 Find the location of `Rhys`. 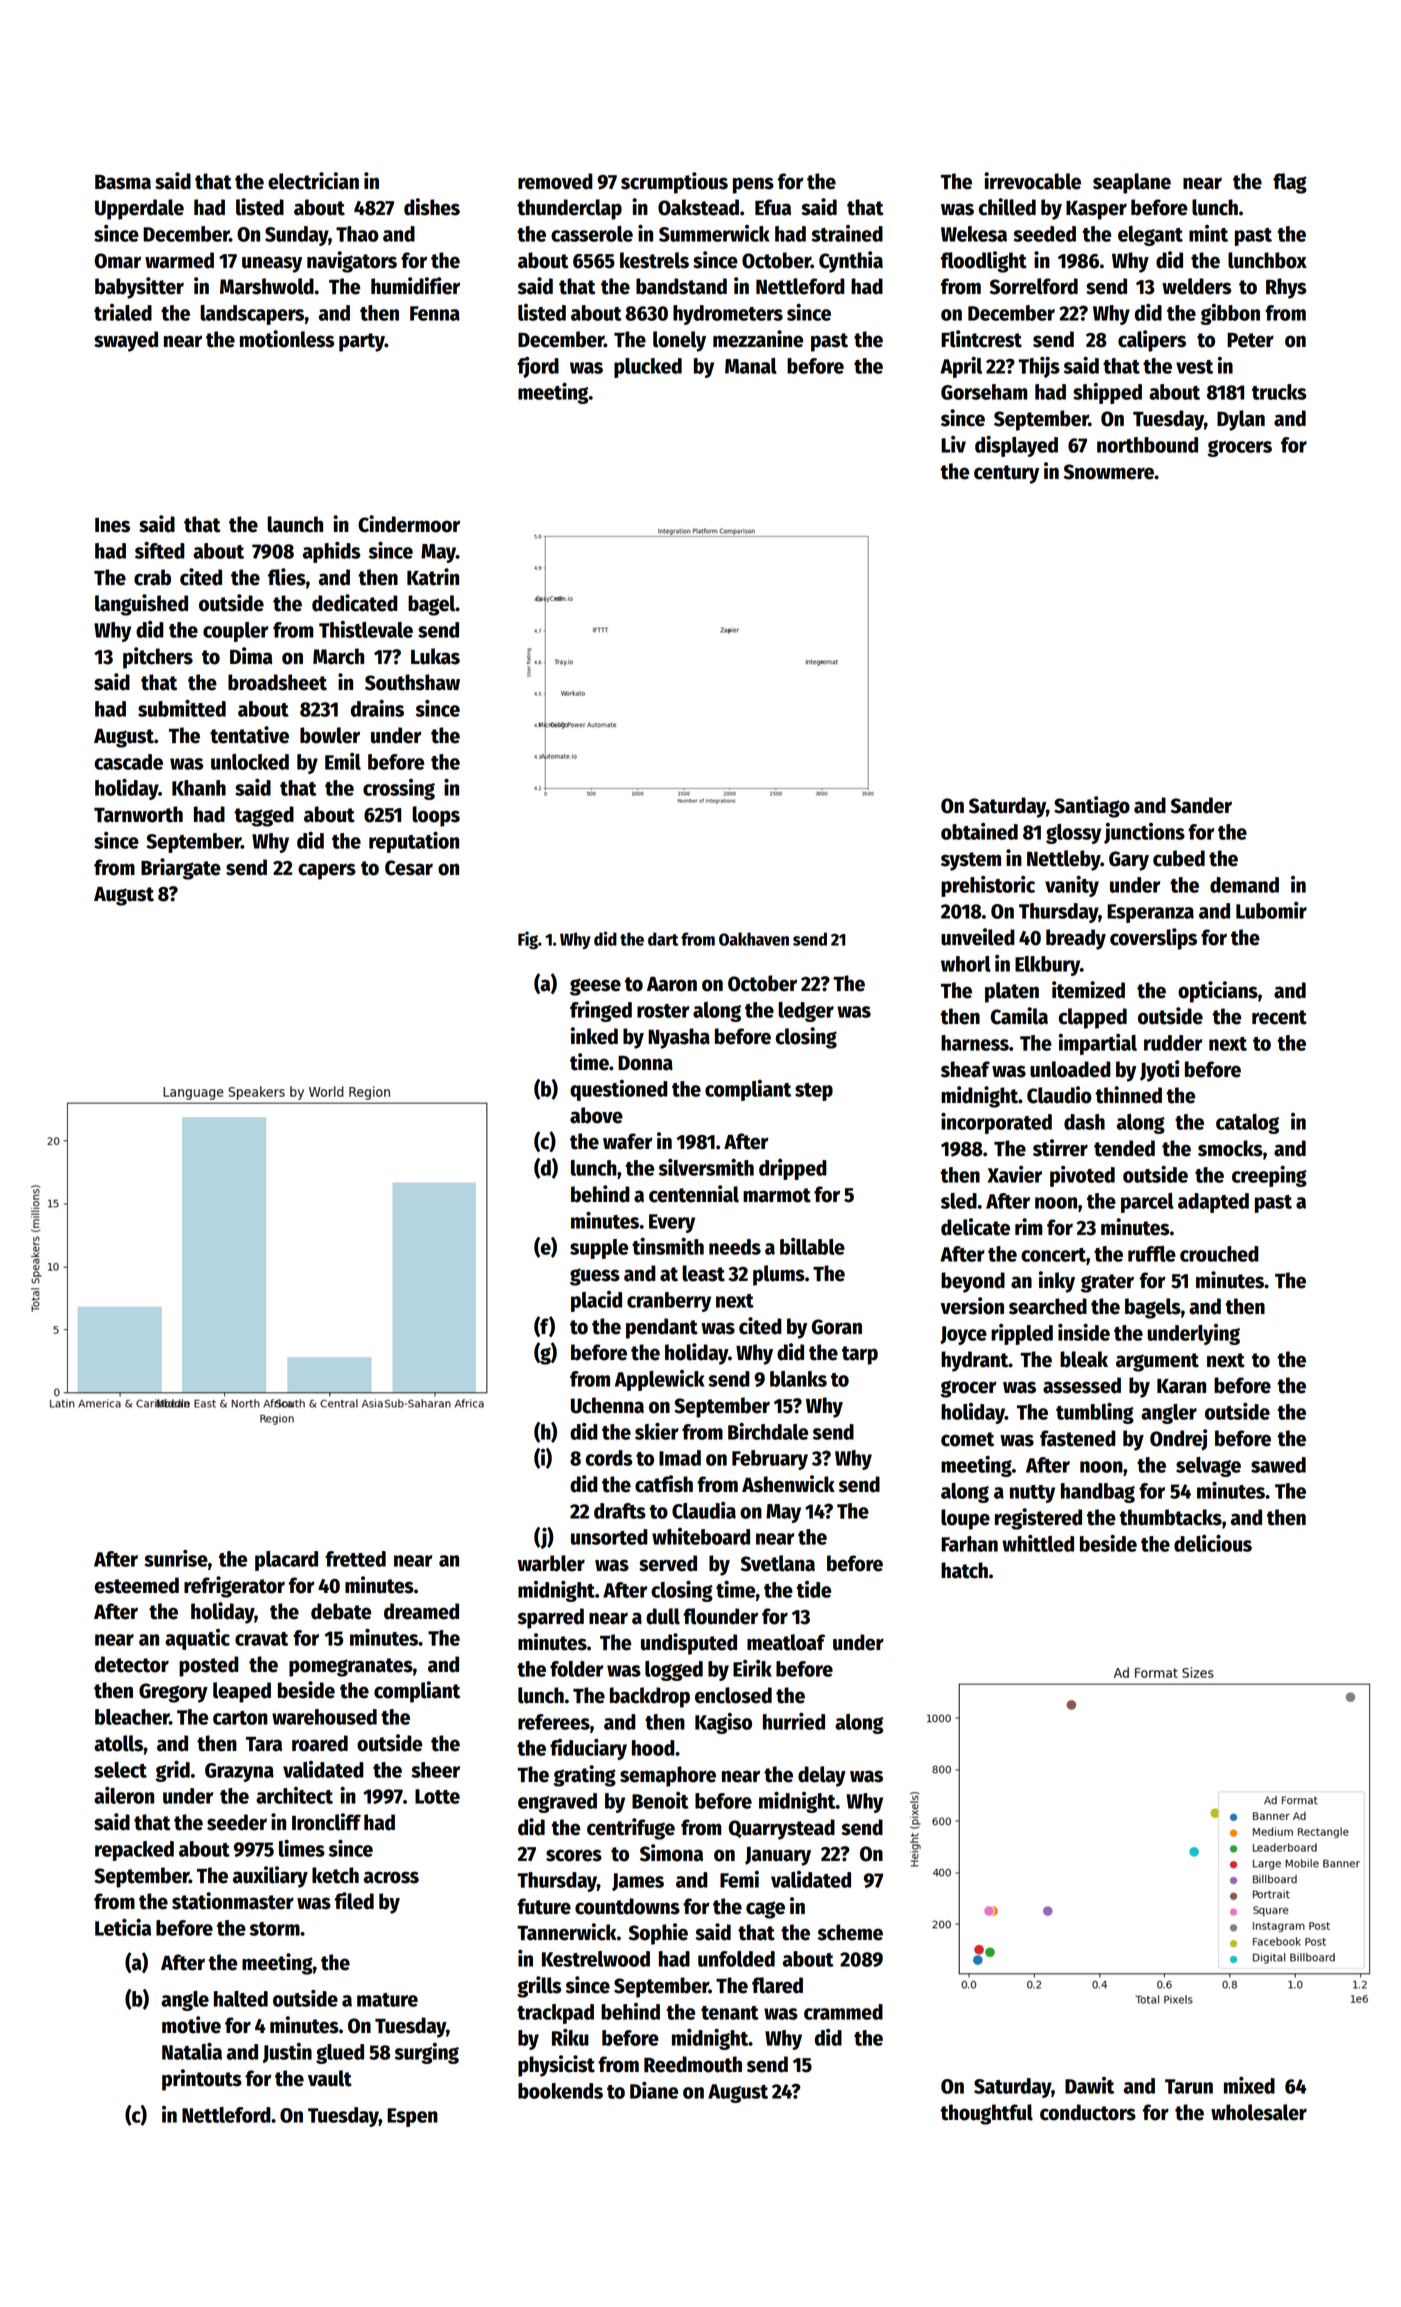

Rhys is located at coordinates (1286, 288).
